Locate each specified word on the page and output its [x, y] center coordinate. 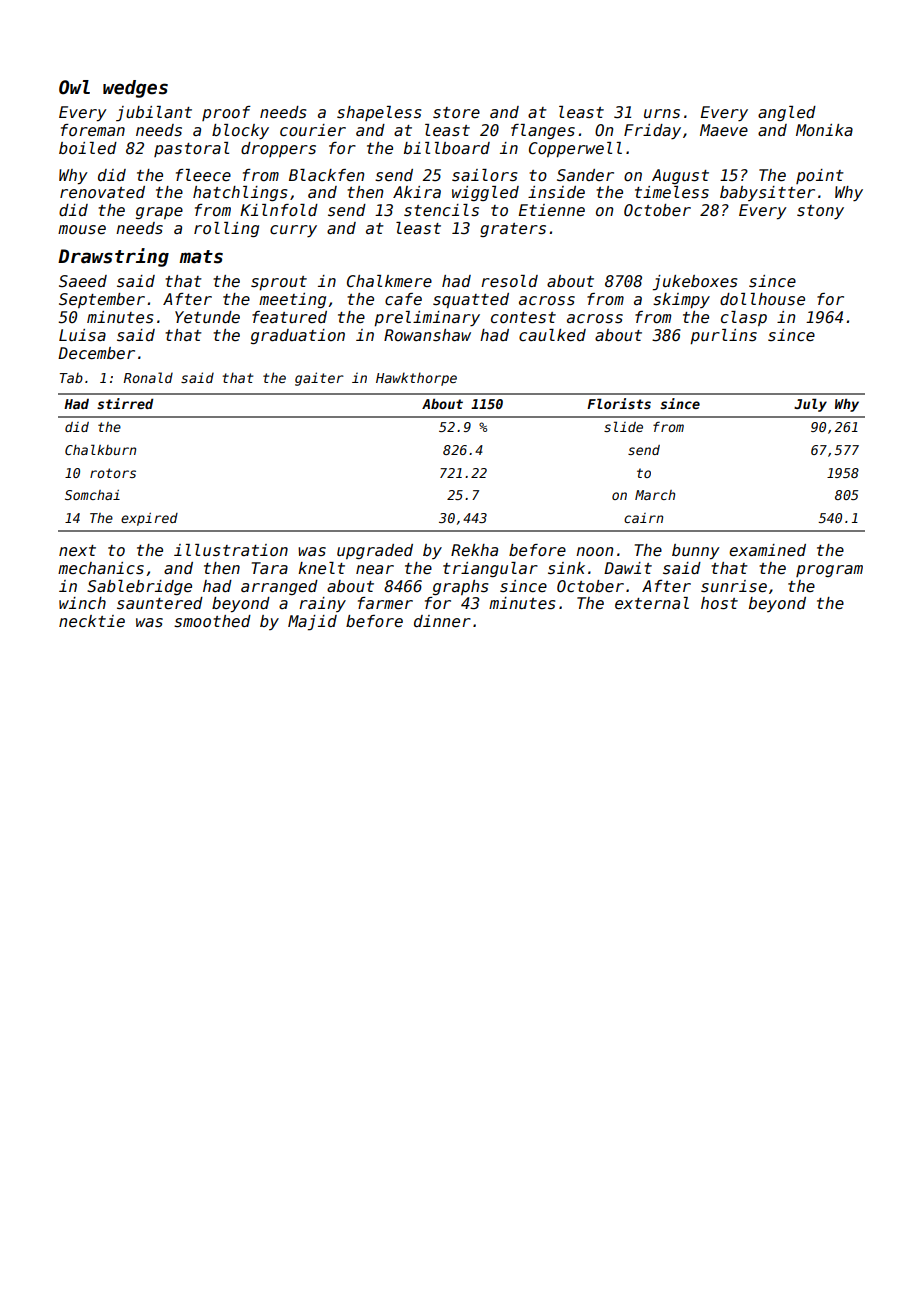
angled [787, 113]
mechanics [101, 568]
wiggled [485, 193]
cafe [403, 299]
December [96, 353]
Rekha [474, 550]
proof [226, 113]
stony [820, 212]
